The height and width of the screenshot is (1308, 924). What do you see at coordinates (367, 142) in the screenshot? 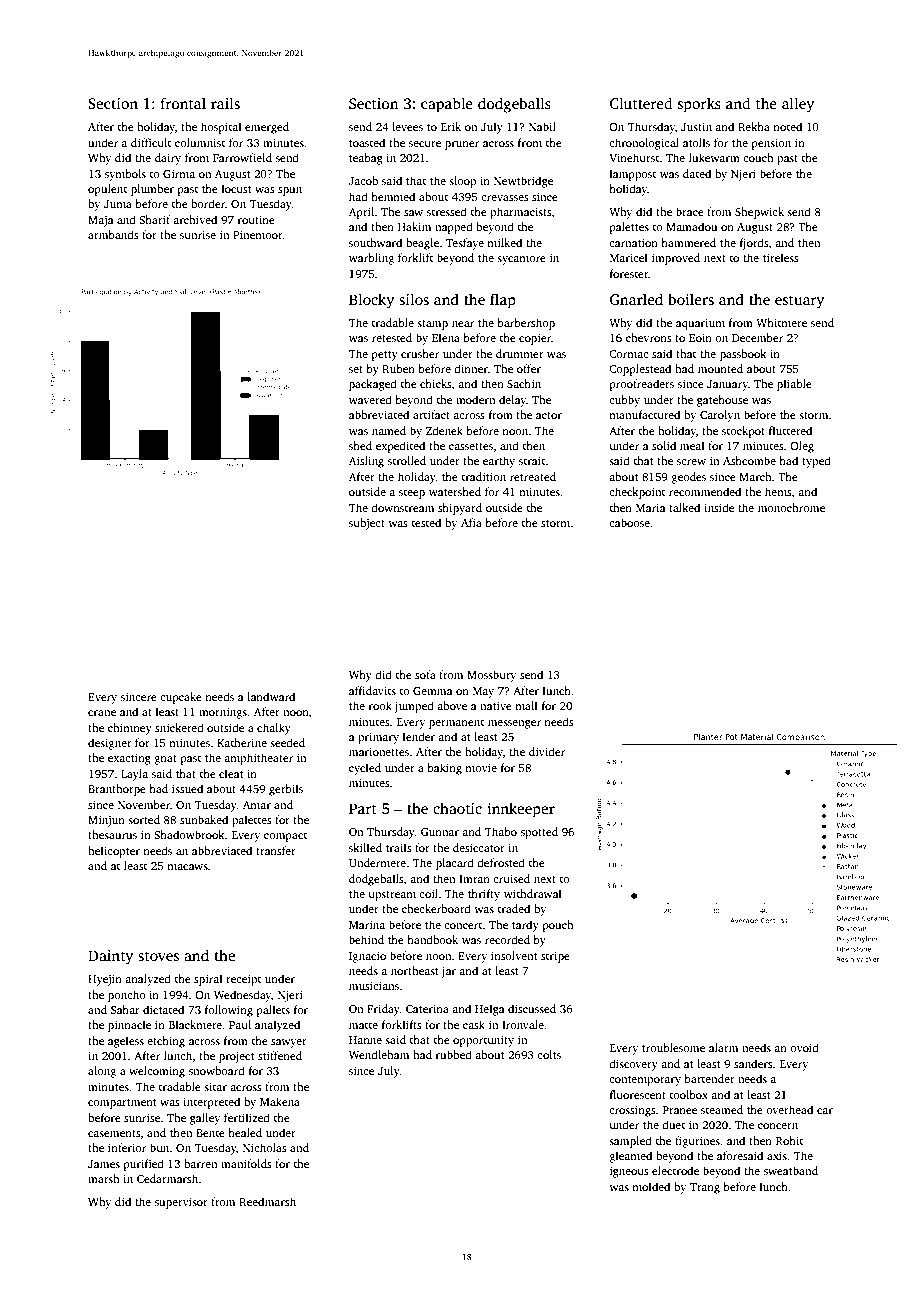
I see `toasted` at bounding box center [367, 142].
